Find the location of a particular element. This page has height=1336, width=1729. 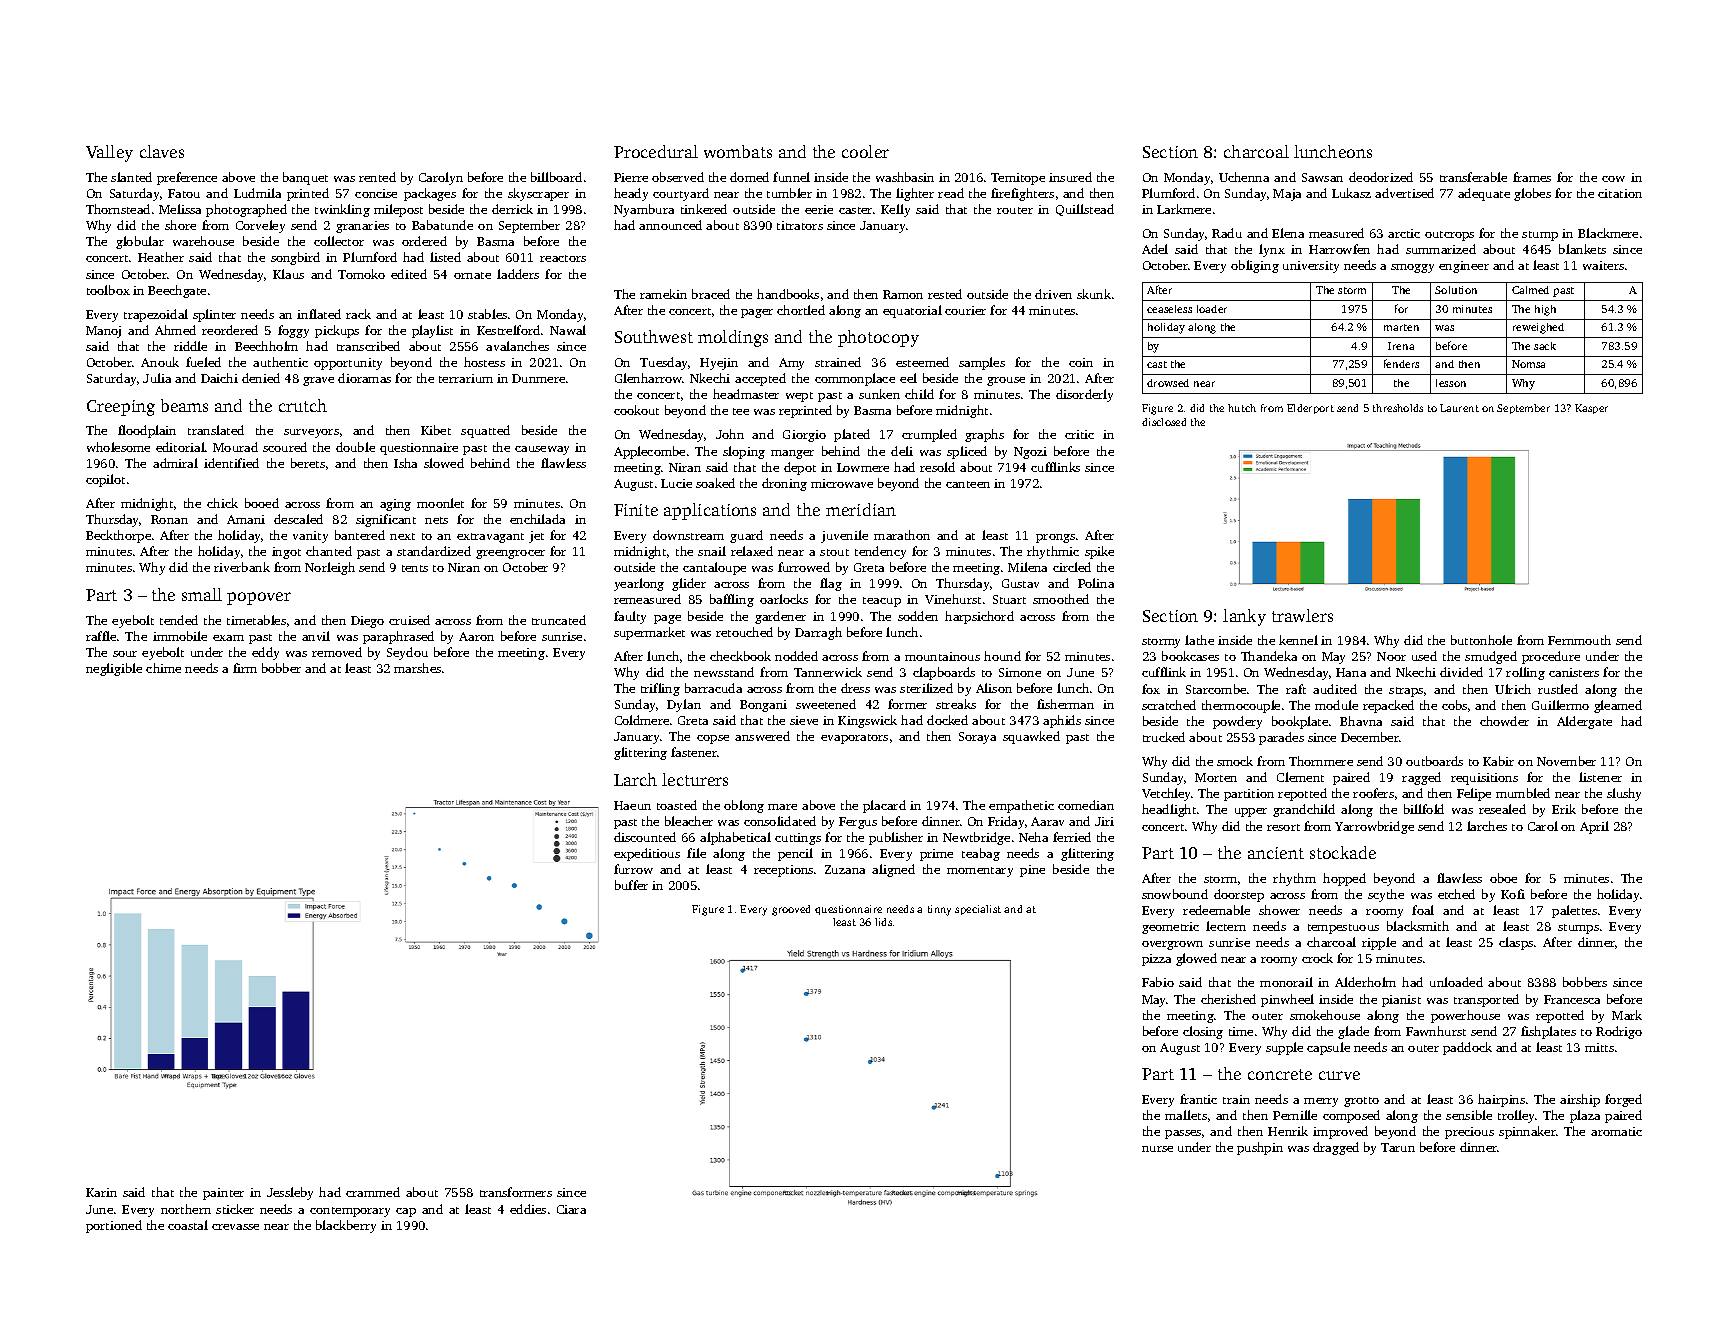

smoothed is located at coordinates (1061, 599).
